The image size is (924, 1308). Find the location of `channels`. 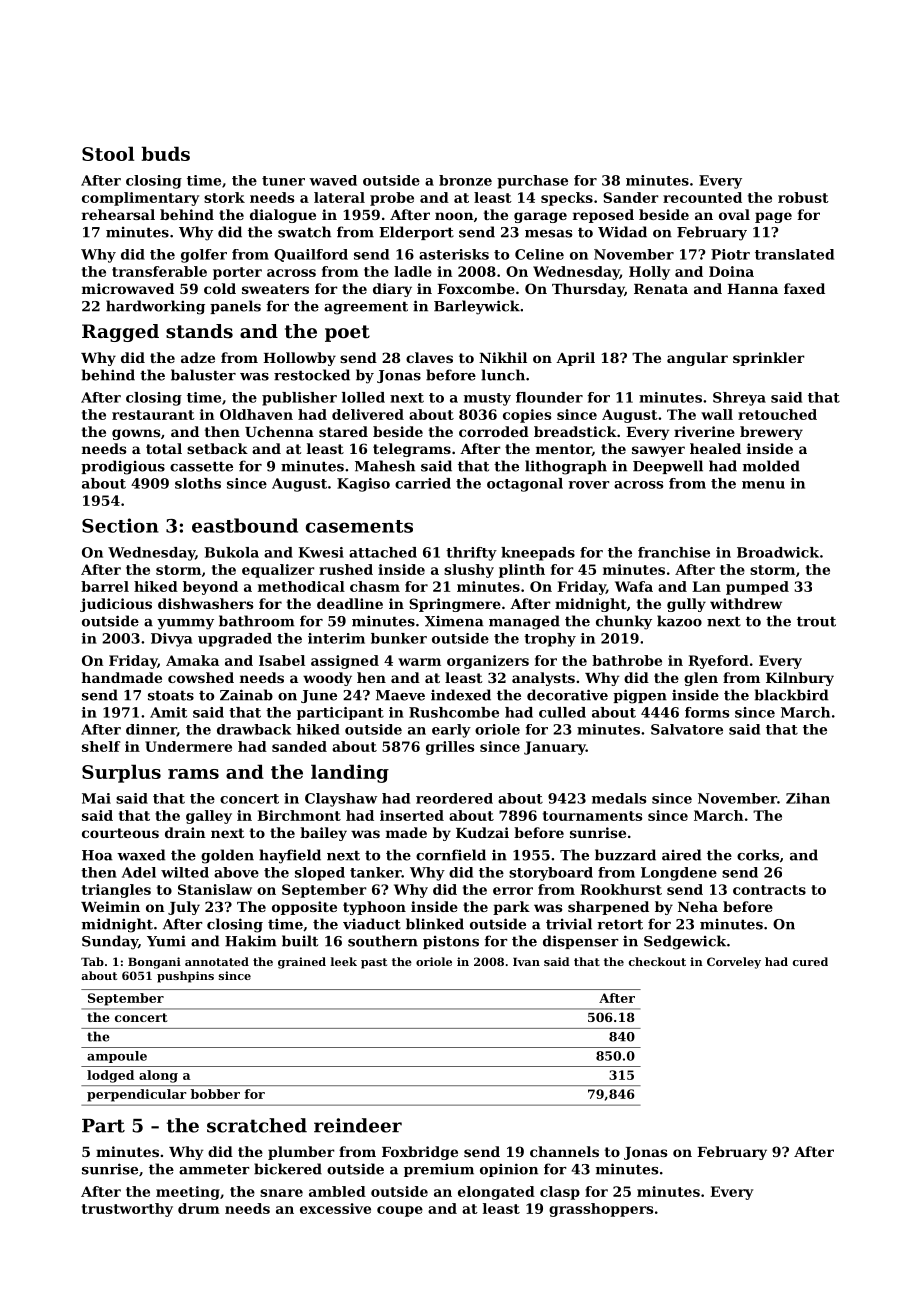

channels is located at coordinates (564, 1151).
